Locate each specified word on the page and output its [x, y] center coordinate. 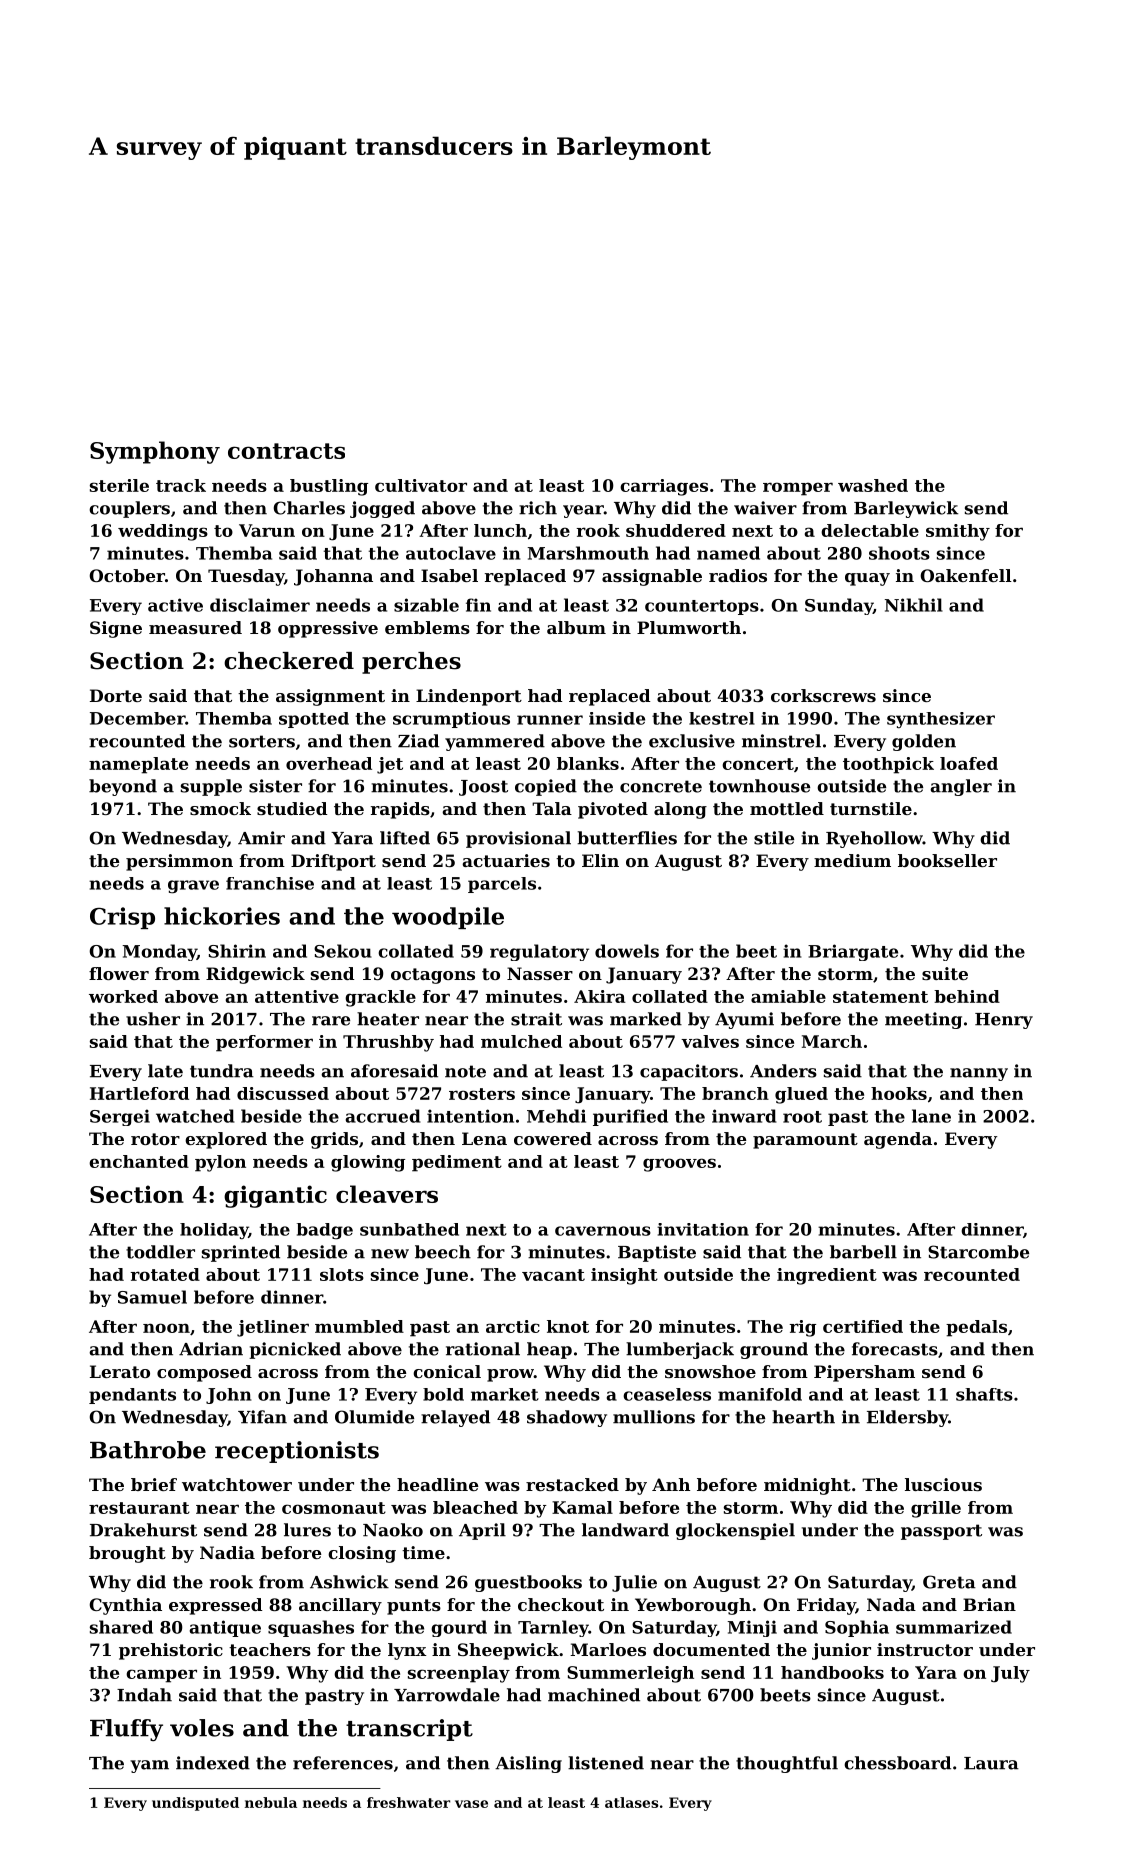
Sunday [839, 606]
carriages [664, 487]
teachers [270, 1649]
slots [342, 1274]
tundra [222, 1071]
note [465, 1071]
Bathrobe [148, 1450]
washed [873, 485]
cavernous [603, 1231]
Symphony [155, 452]
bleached [475, 1507]
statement [880, 997]
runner [550, 720]
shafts [984, 1394]
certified [863, 1326]
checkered [289, 661]
